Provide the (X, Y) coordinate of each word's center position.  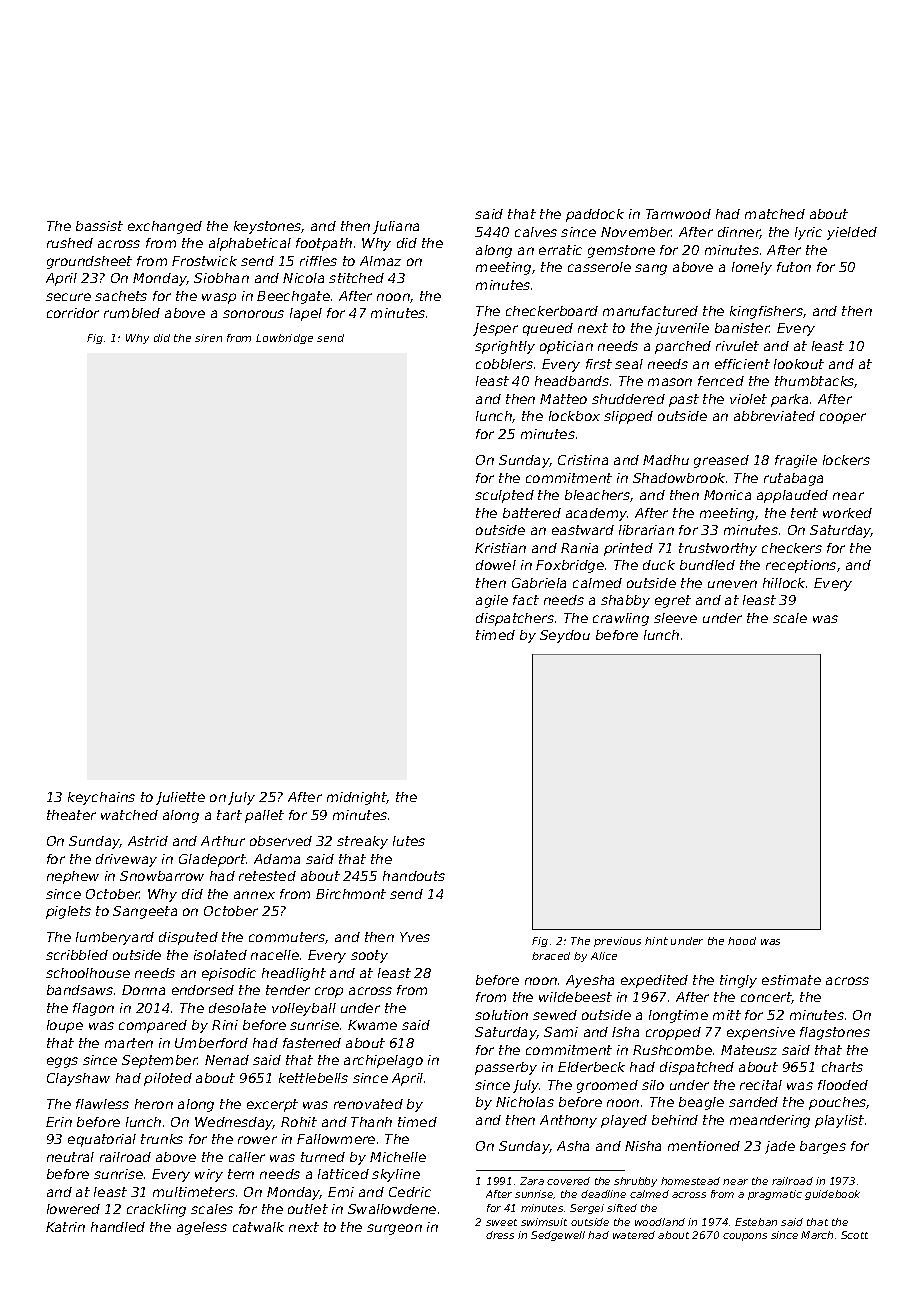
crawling (621, 619)
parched (683, 347)
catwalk (258, 1227)
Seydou (565, 636)
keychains (101, 798)
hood (742, 941)
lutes (409, 841)
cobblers (504, 364)
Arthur (223, 841)
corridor (73, 313)
